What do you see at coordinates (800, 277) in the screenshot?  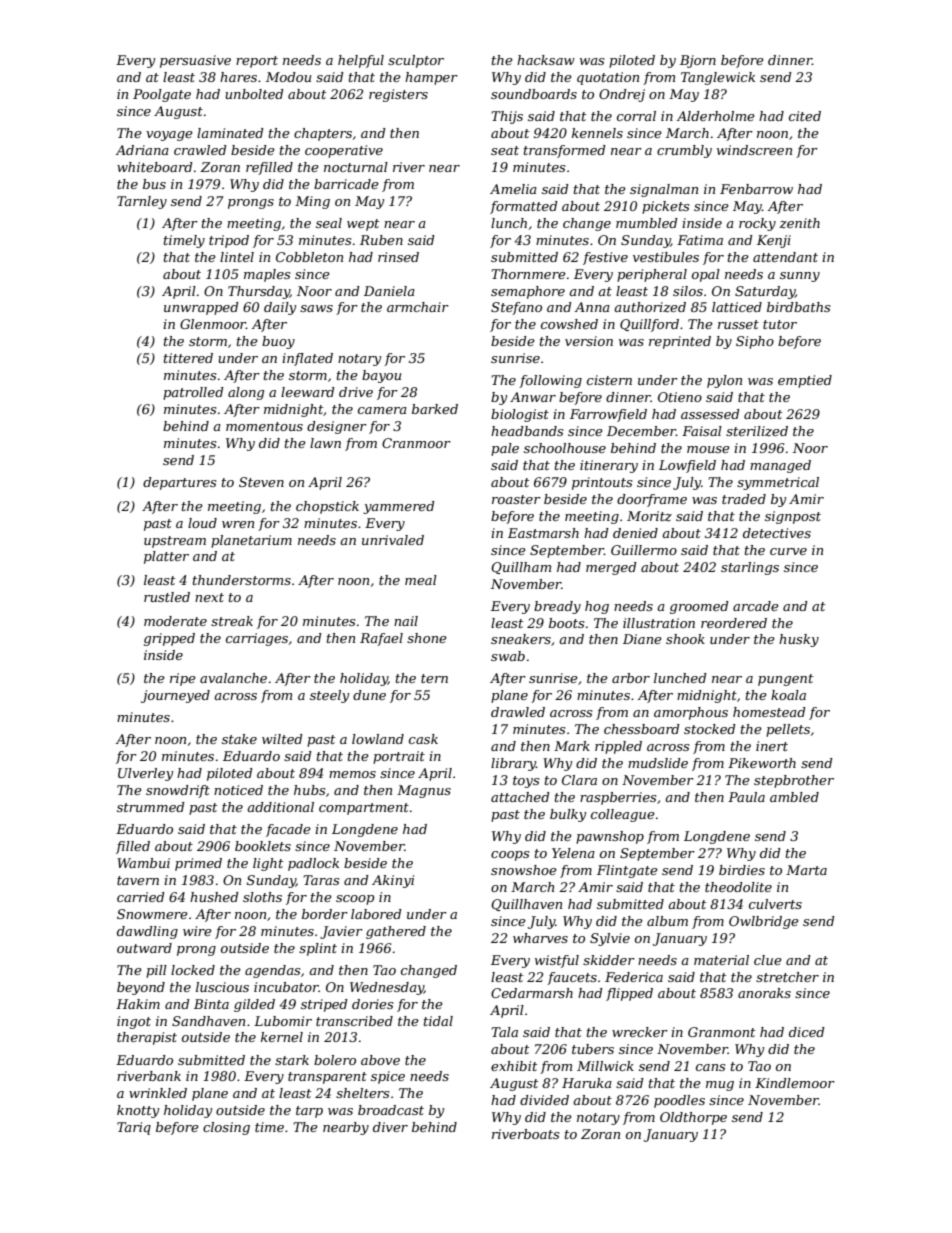 I see `sunny` at bounding box center [800, 277].
